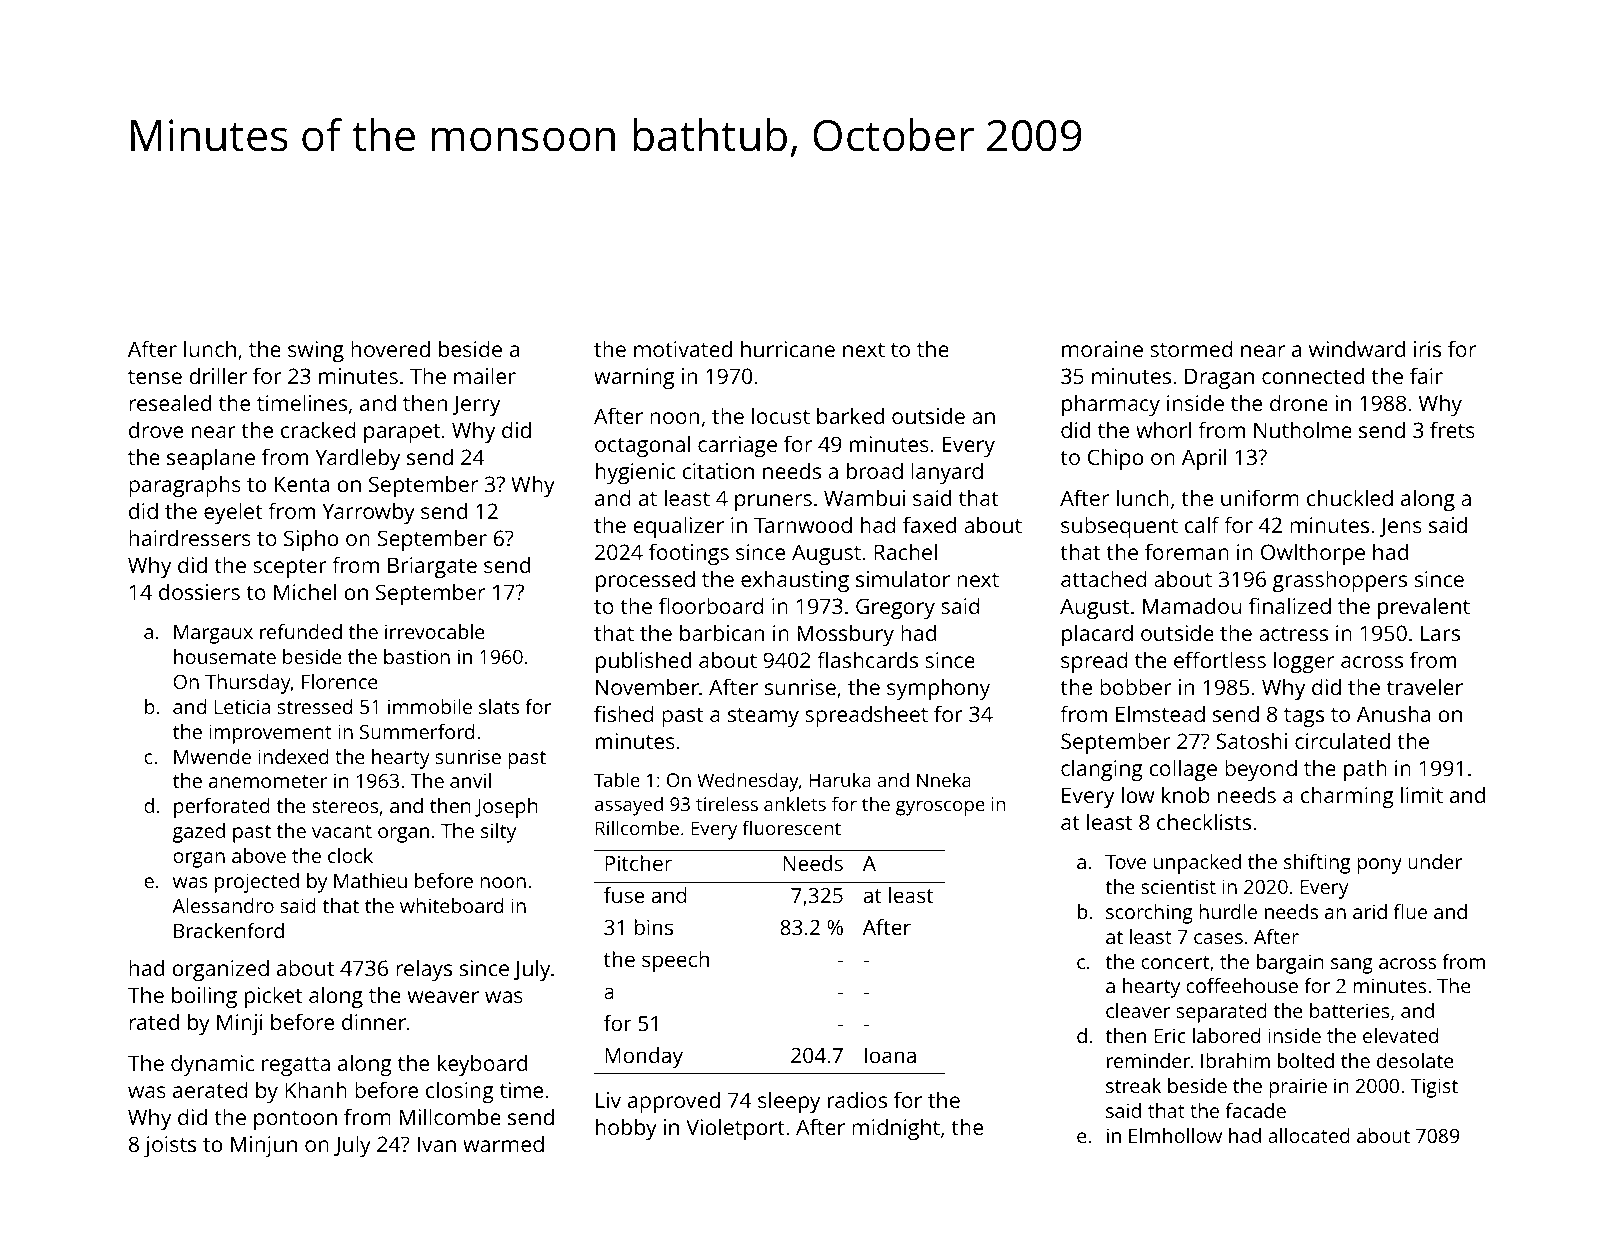  What do you see at coordinates (1309, 1135) in the screenshot?
I see `allocated` at bounding box center [1309, 1135].
